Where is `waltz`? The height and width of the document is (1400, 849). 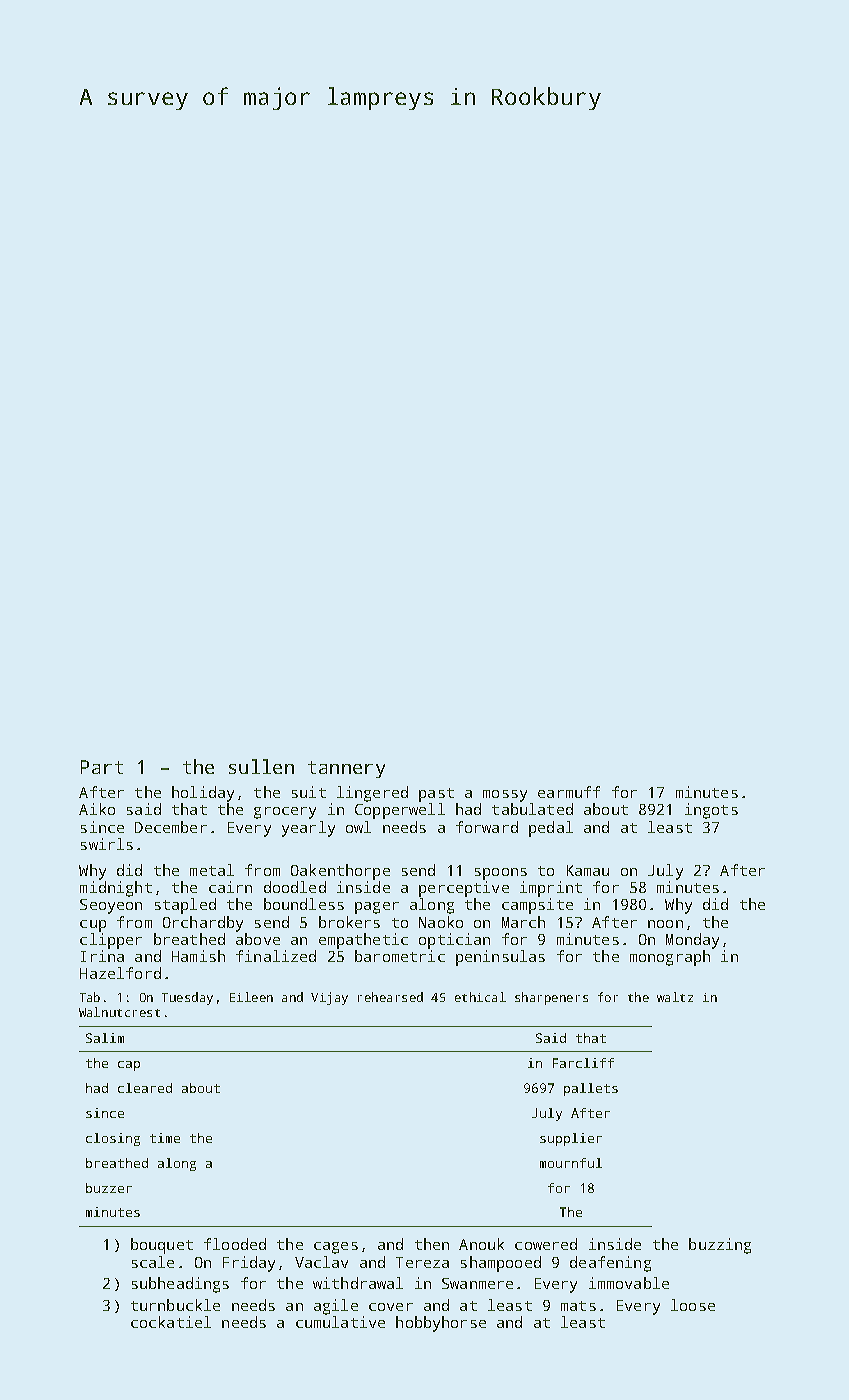
waltz is located at coordinates (675, 997).
